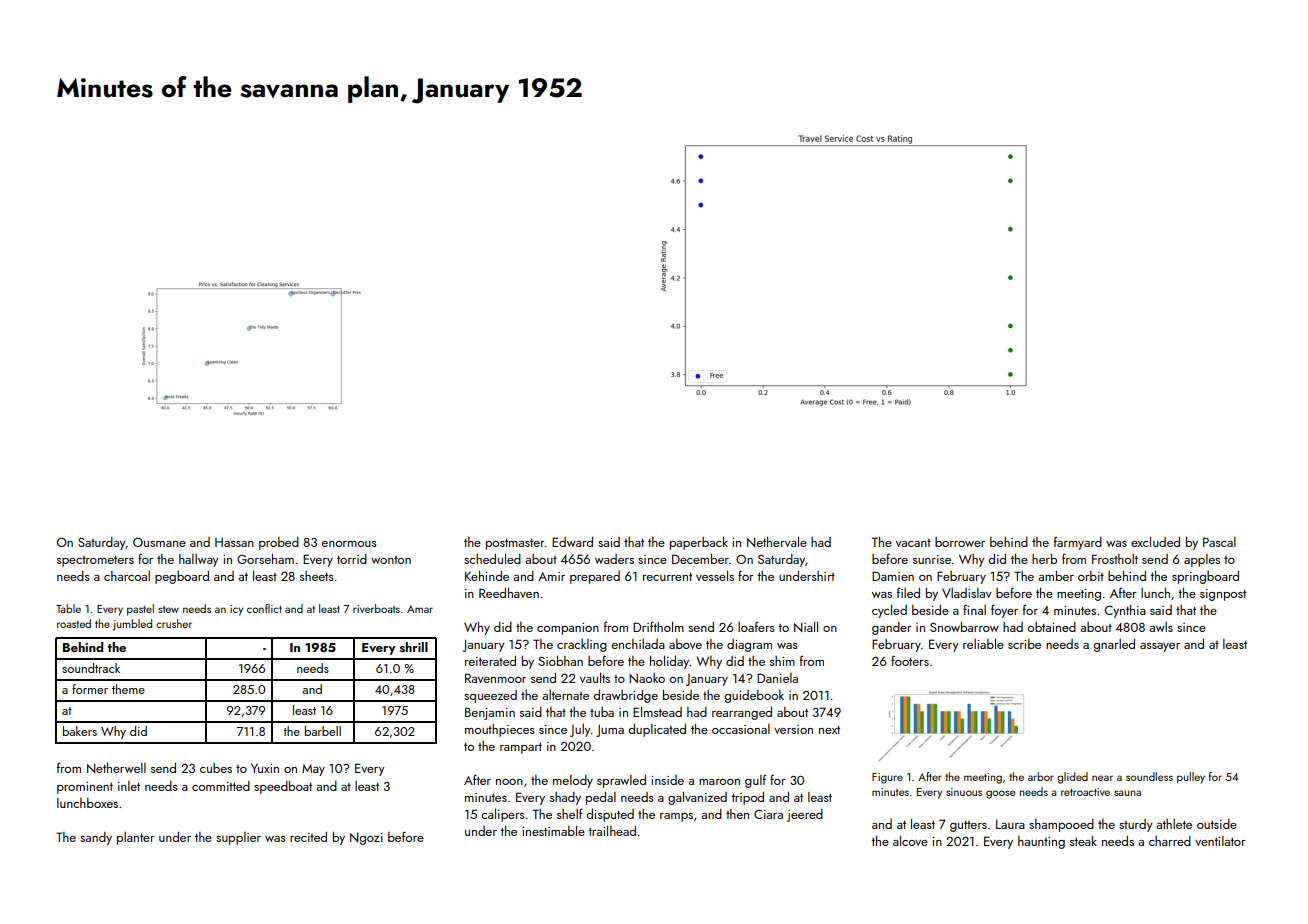 This screenshot has height=924, width=1308. What do you see at coordinates (572, 542) in the screenshot?
I see `Edward` at bounding box center [572, 542].
